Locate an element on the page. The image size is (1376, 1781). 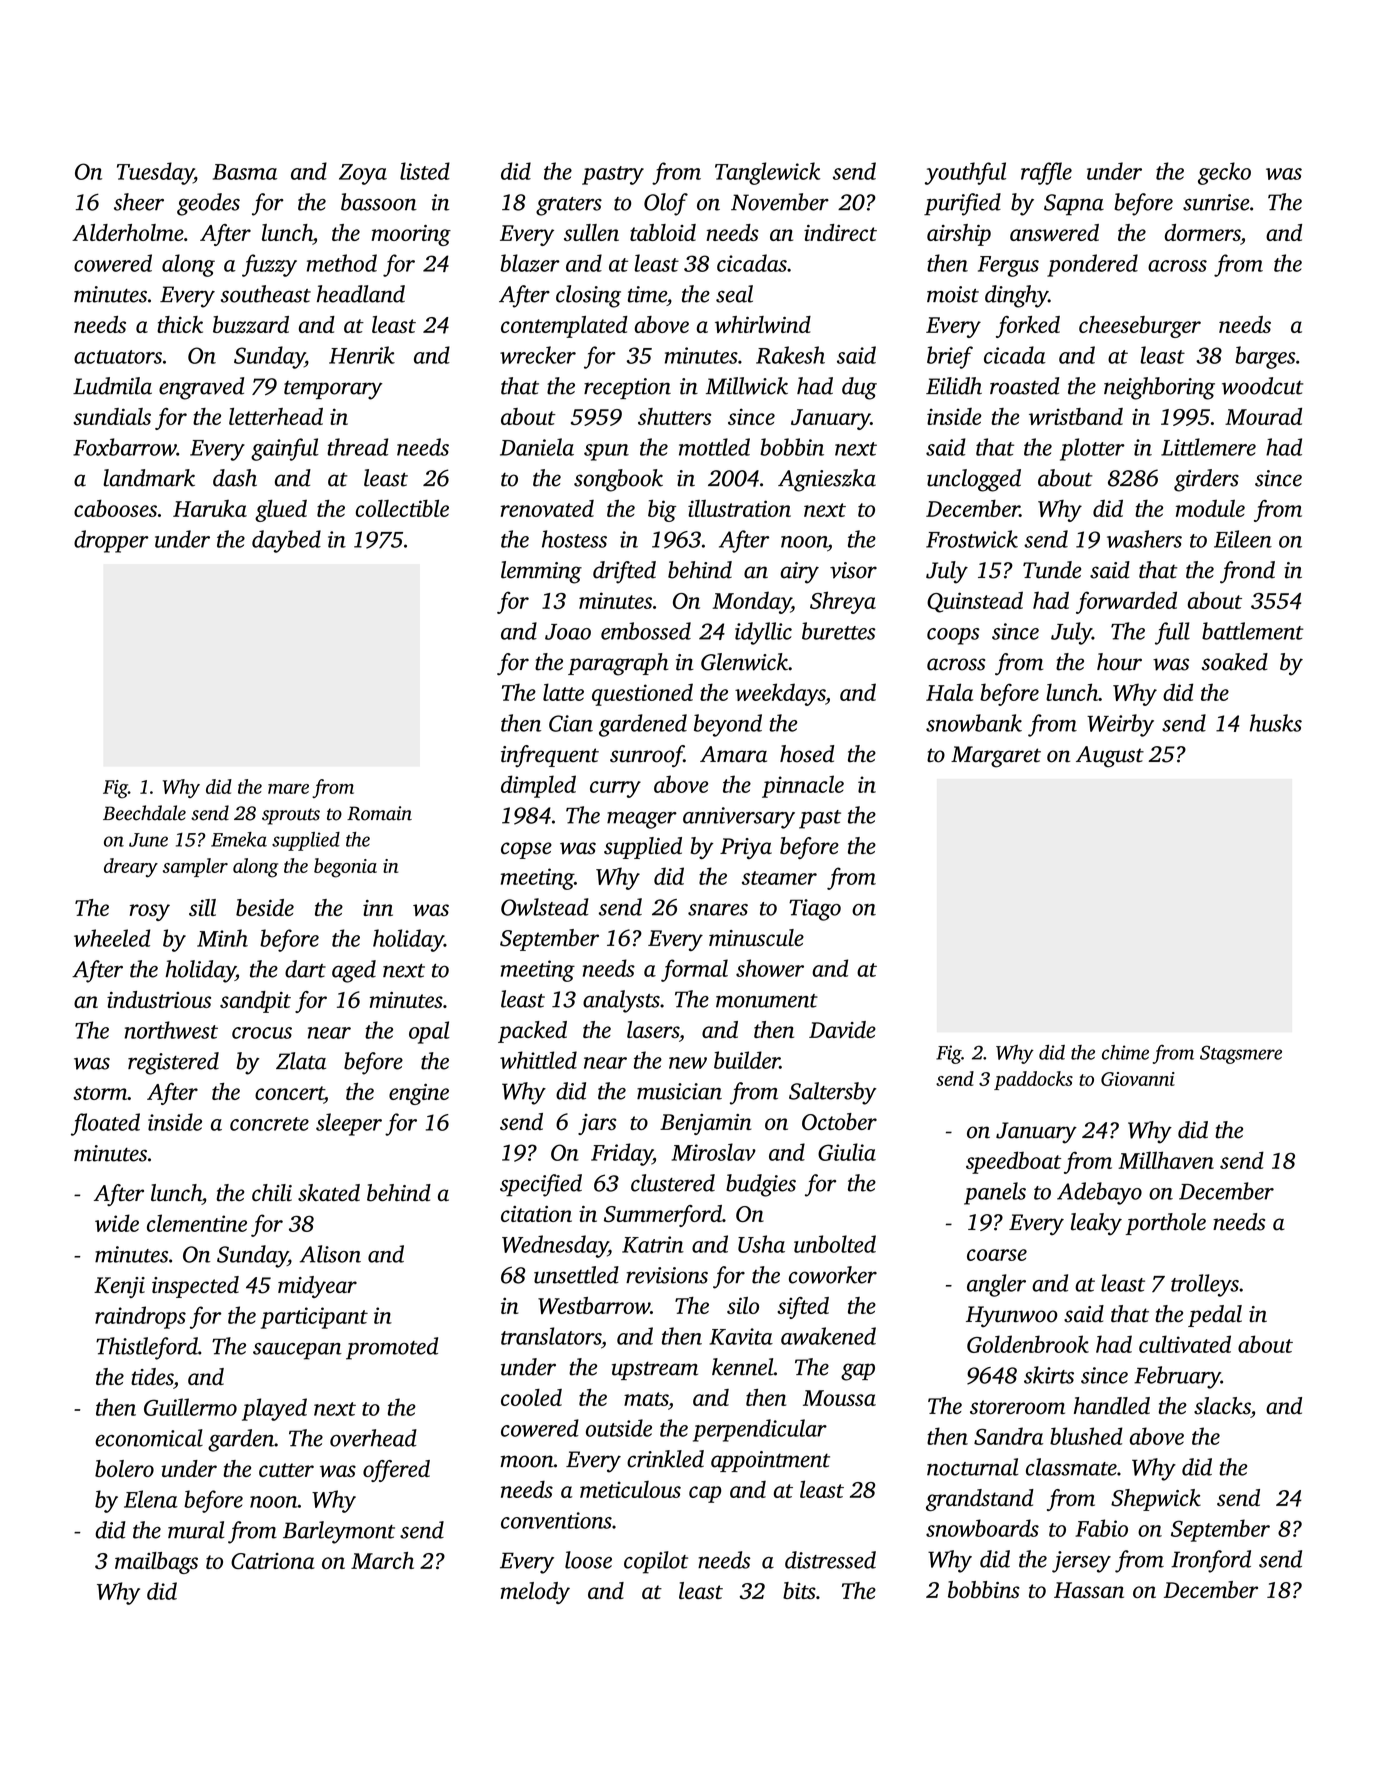
Minh is located at coordinates (222, 938).
